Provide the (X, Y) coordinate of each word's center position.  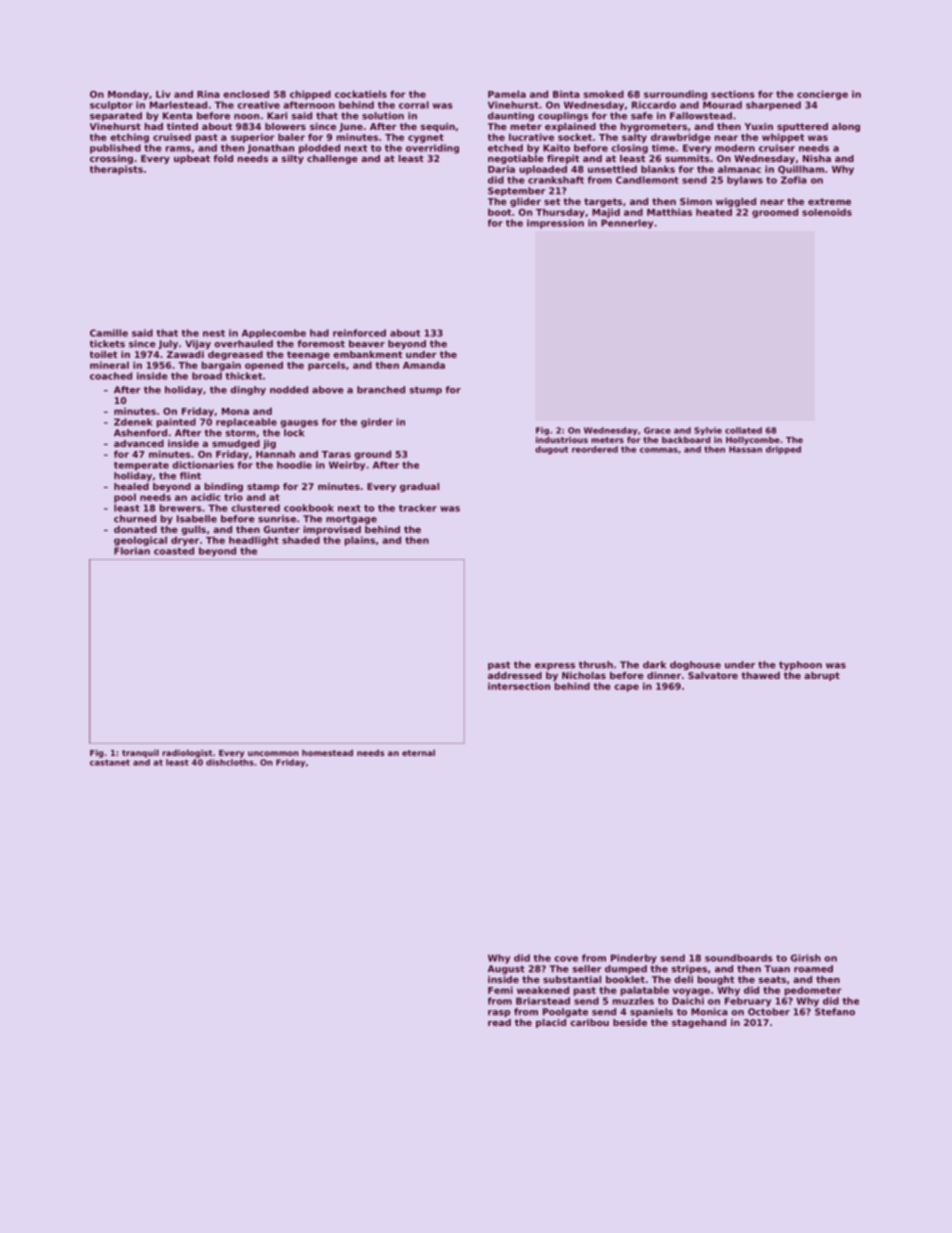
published (115, 149)
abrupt (822, 676)
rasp (499, 1013)
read (499, 1022)
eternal (418, 752)
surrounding (675, 95)
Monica (709, 1012)
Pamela (507, 94)
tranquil (140, 753)
